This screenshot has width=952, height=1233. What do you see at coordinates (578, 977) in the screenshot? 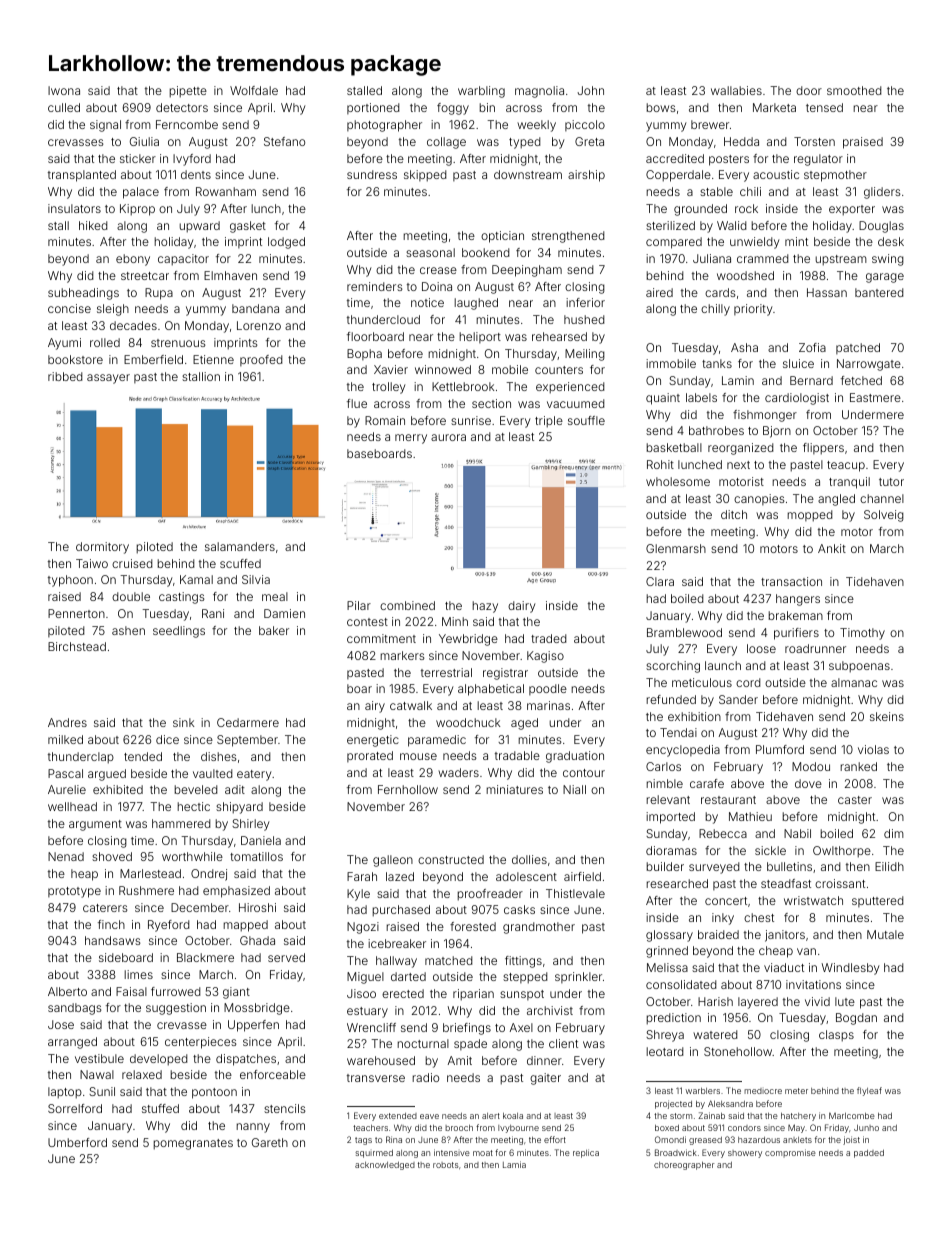
I see `sprinkler` at bounding box center [578, 977].
